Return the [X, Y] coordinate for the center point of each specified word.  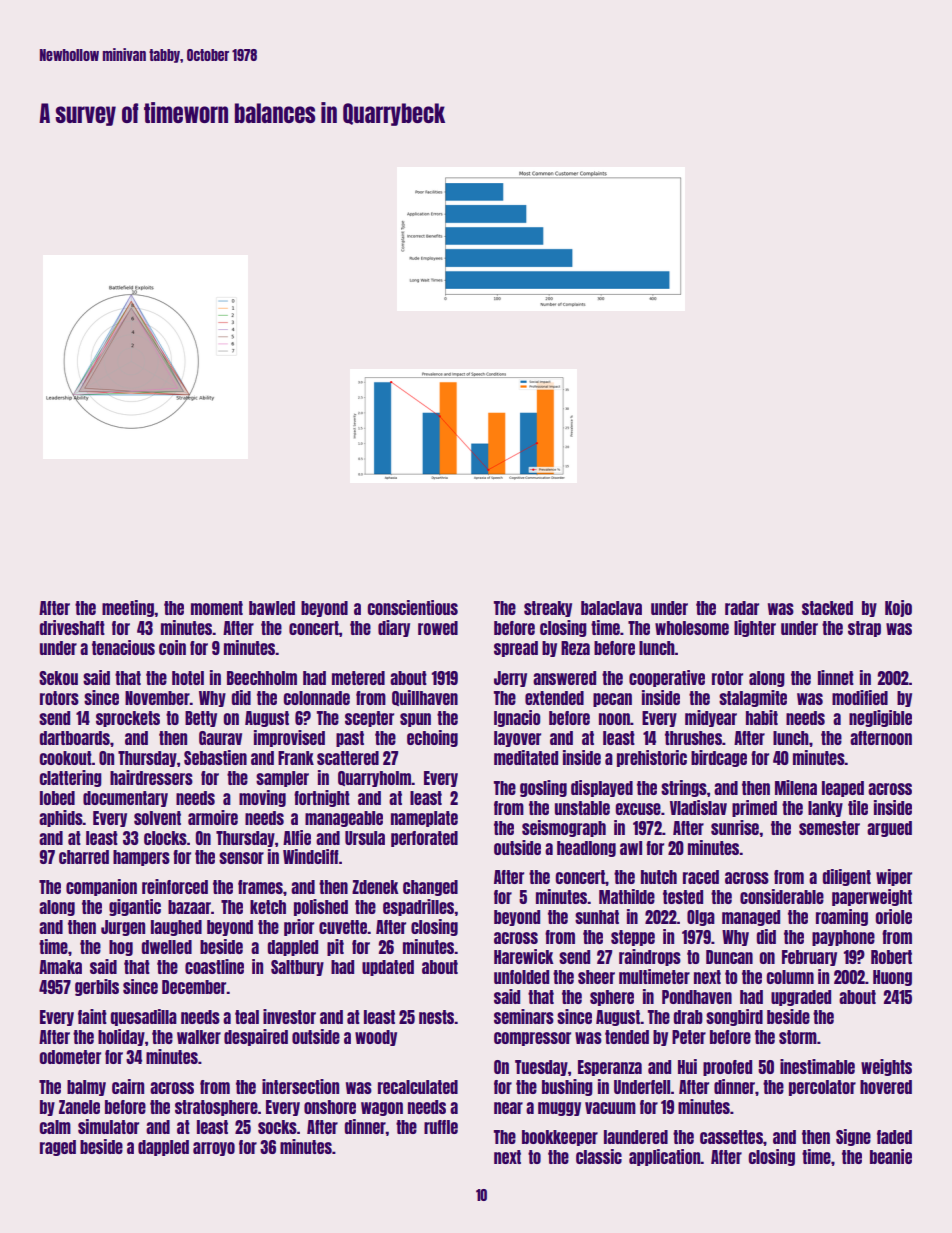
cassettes [731, 1137]
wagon [382, 1109]
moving [262, 798]
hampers [141, 858]
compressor [532, 1039]
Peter [689, 1037]
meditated [526, 757]
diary [394, 628]
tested [683, 897]
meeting [128, 608]
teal [247, 1017]
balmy [86, 1088]
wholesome [692, 628]
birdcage [719, 758]
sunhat [597, 917]
